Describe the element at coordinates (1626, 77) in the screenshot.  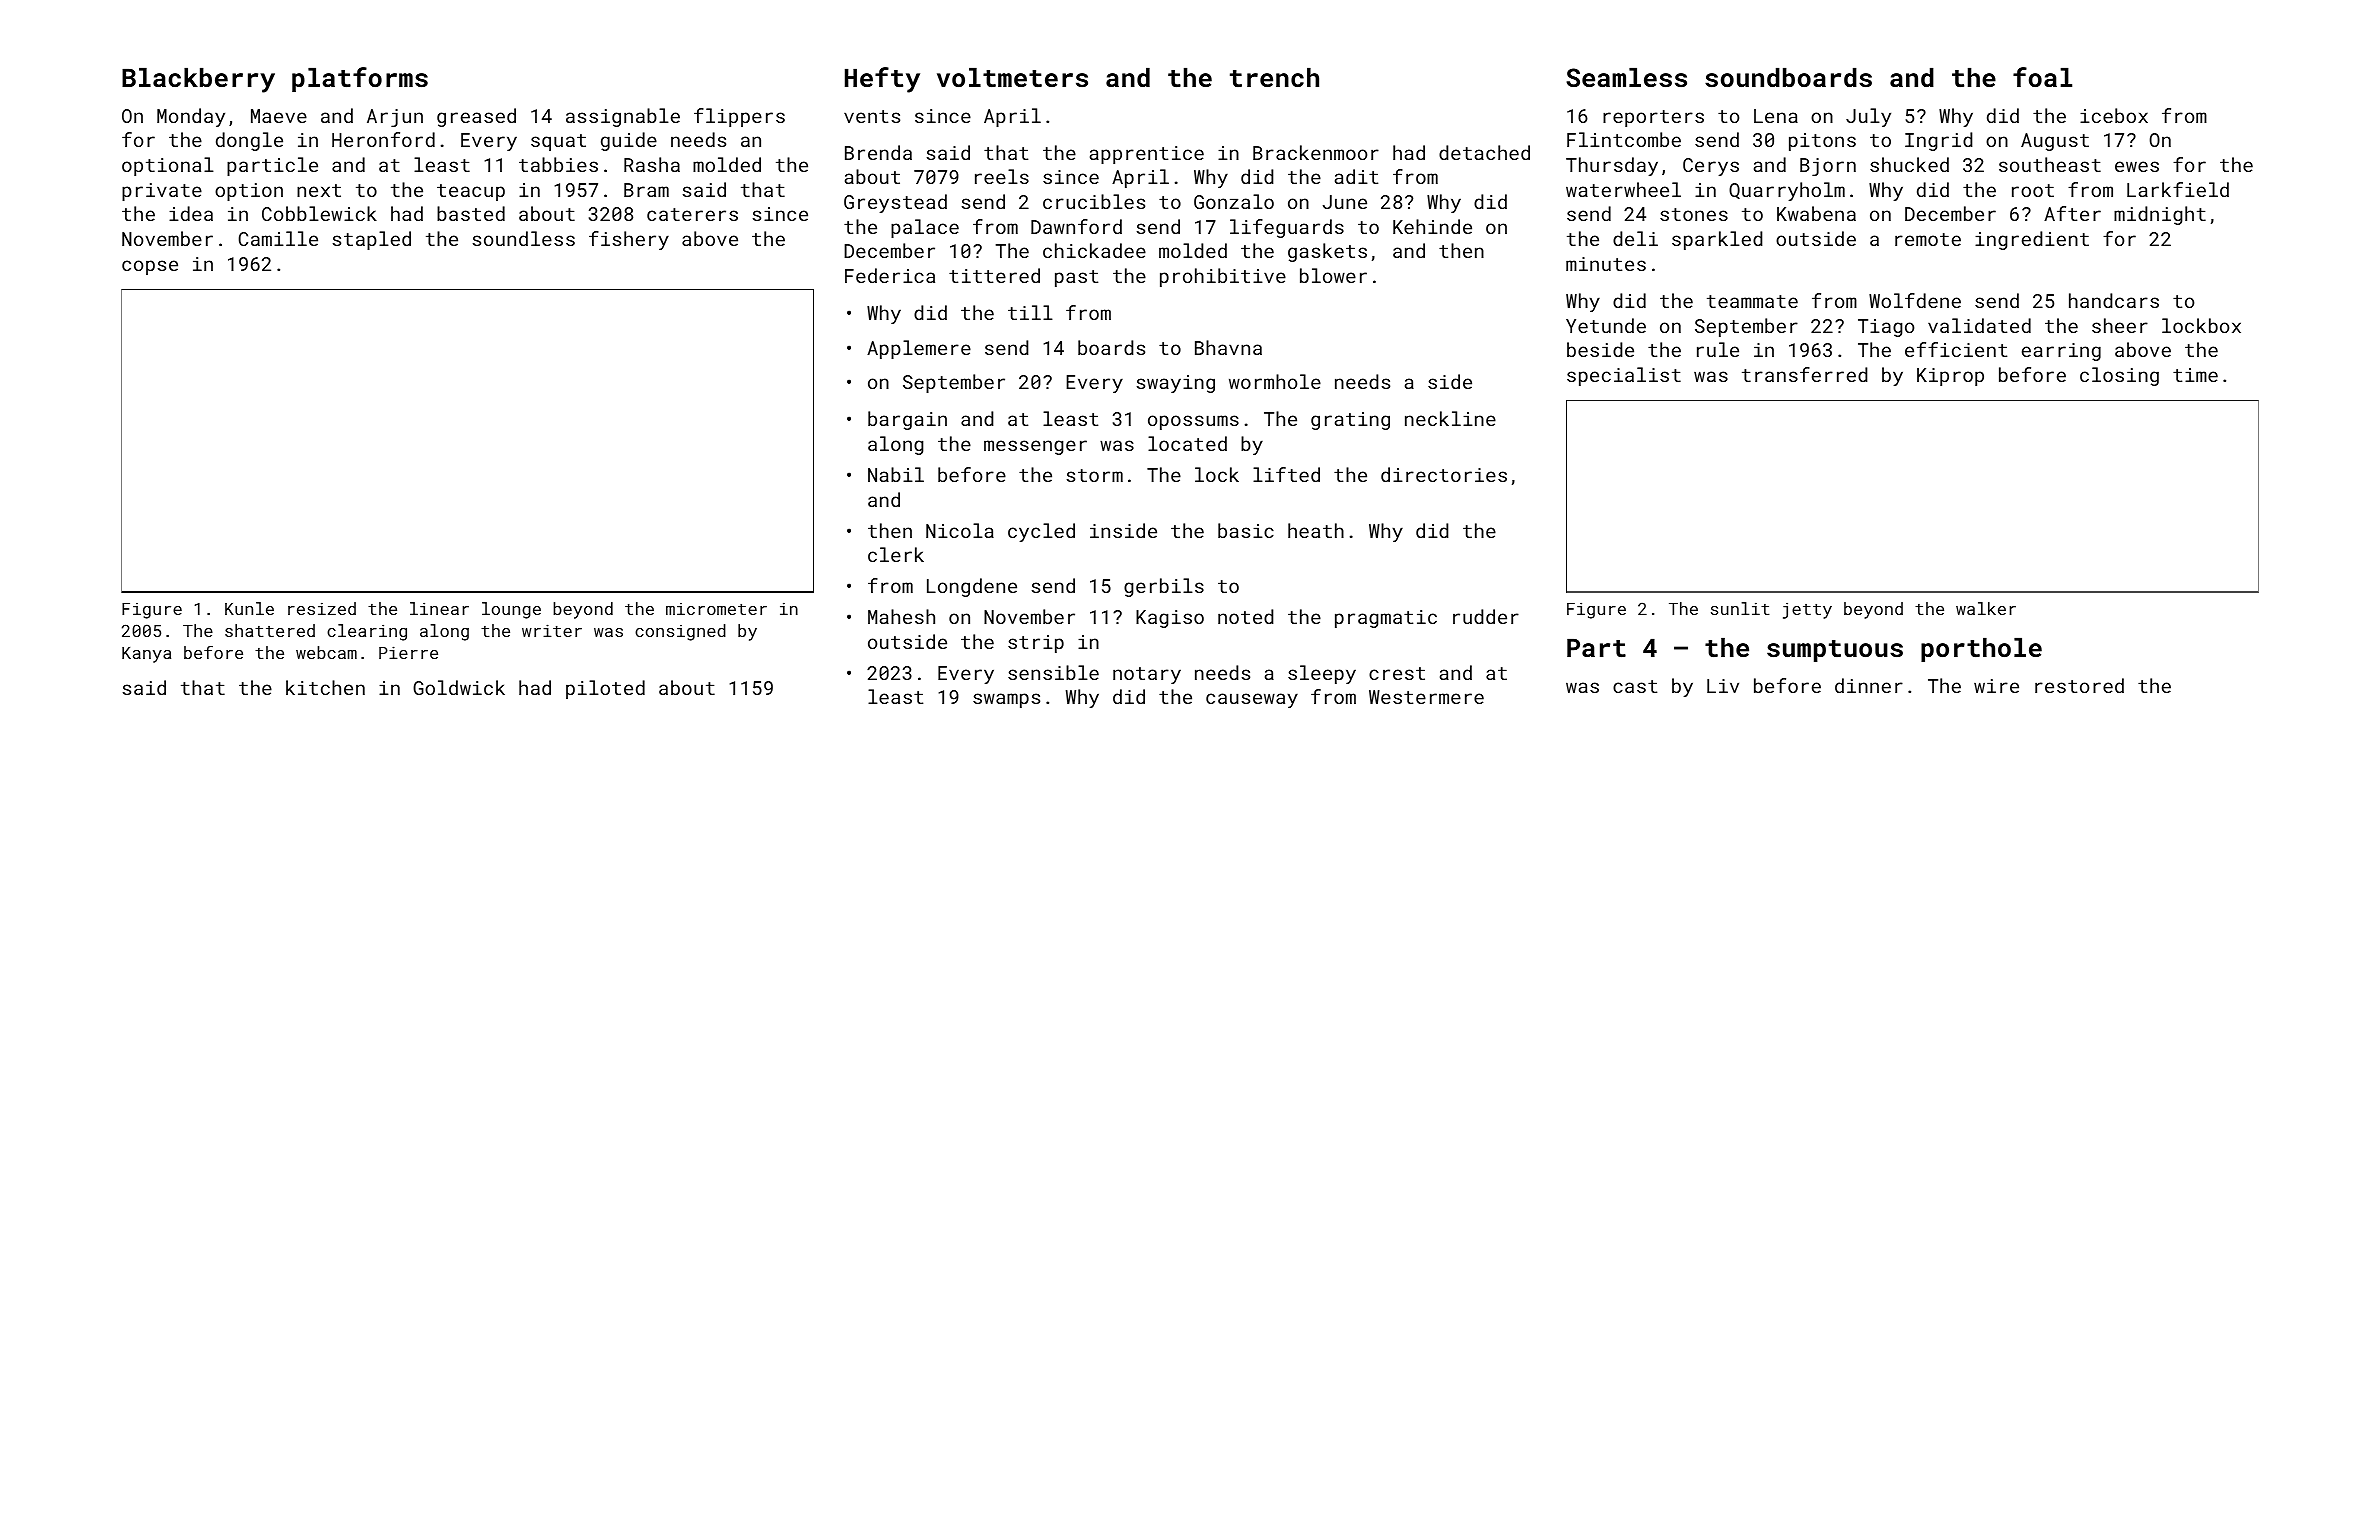
I see `Seamless` at that location.
